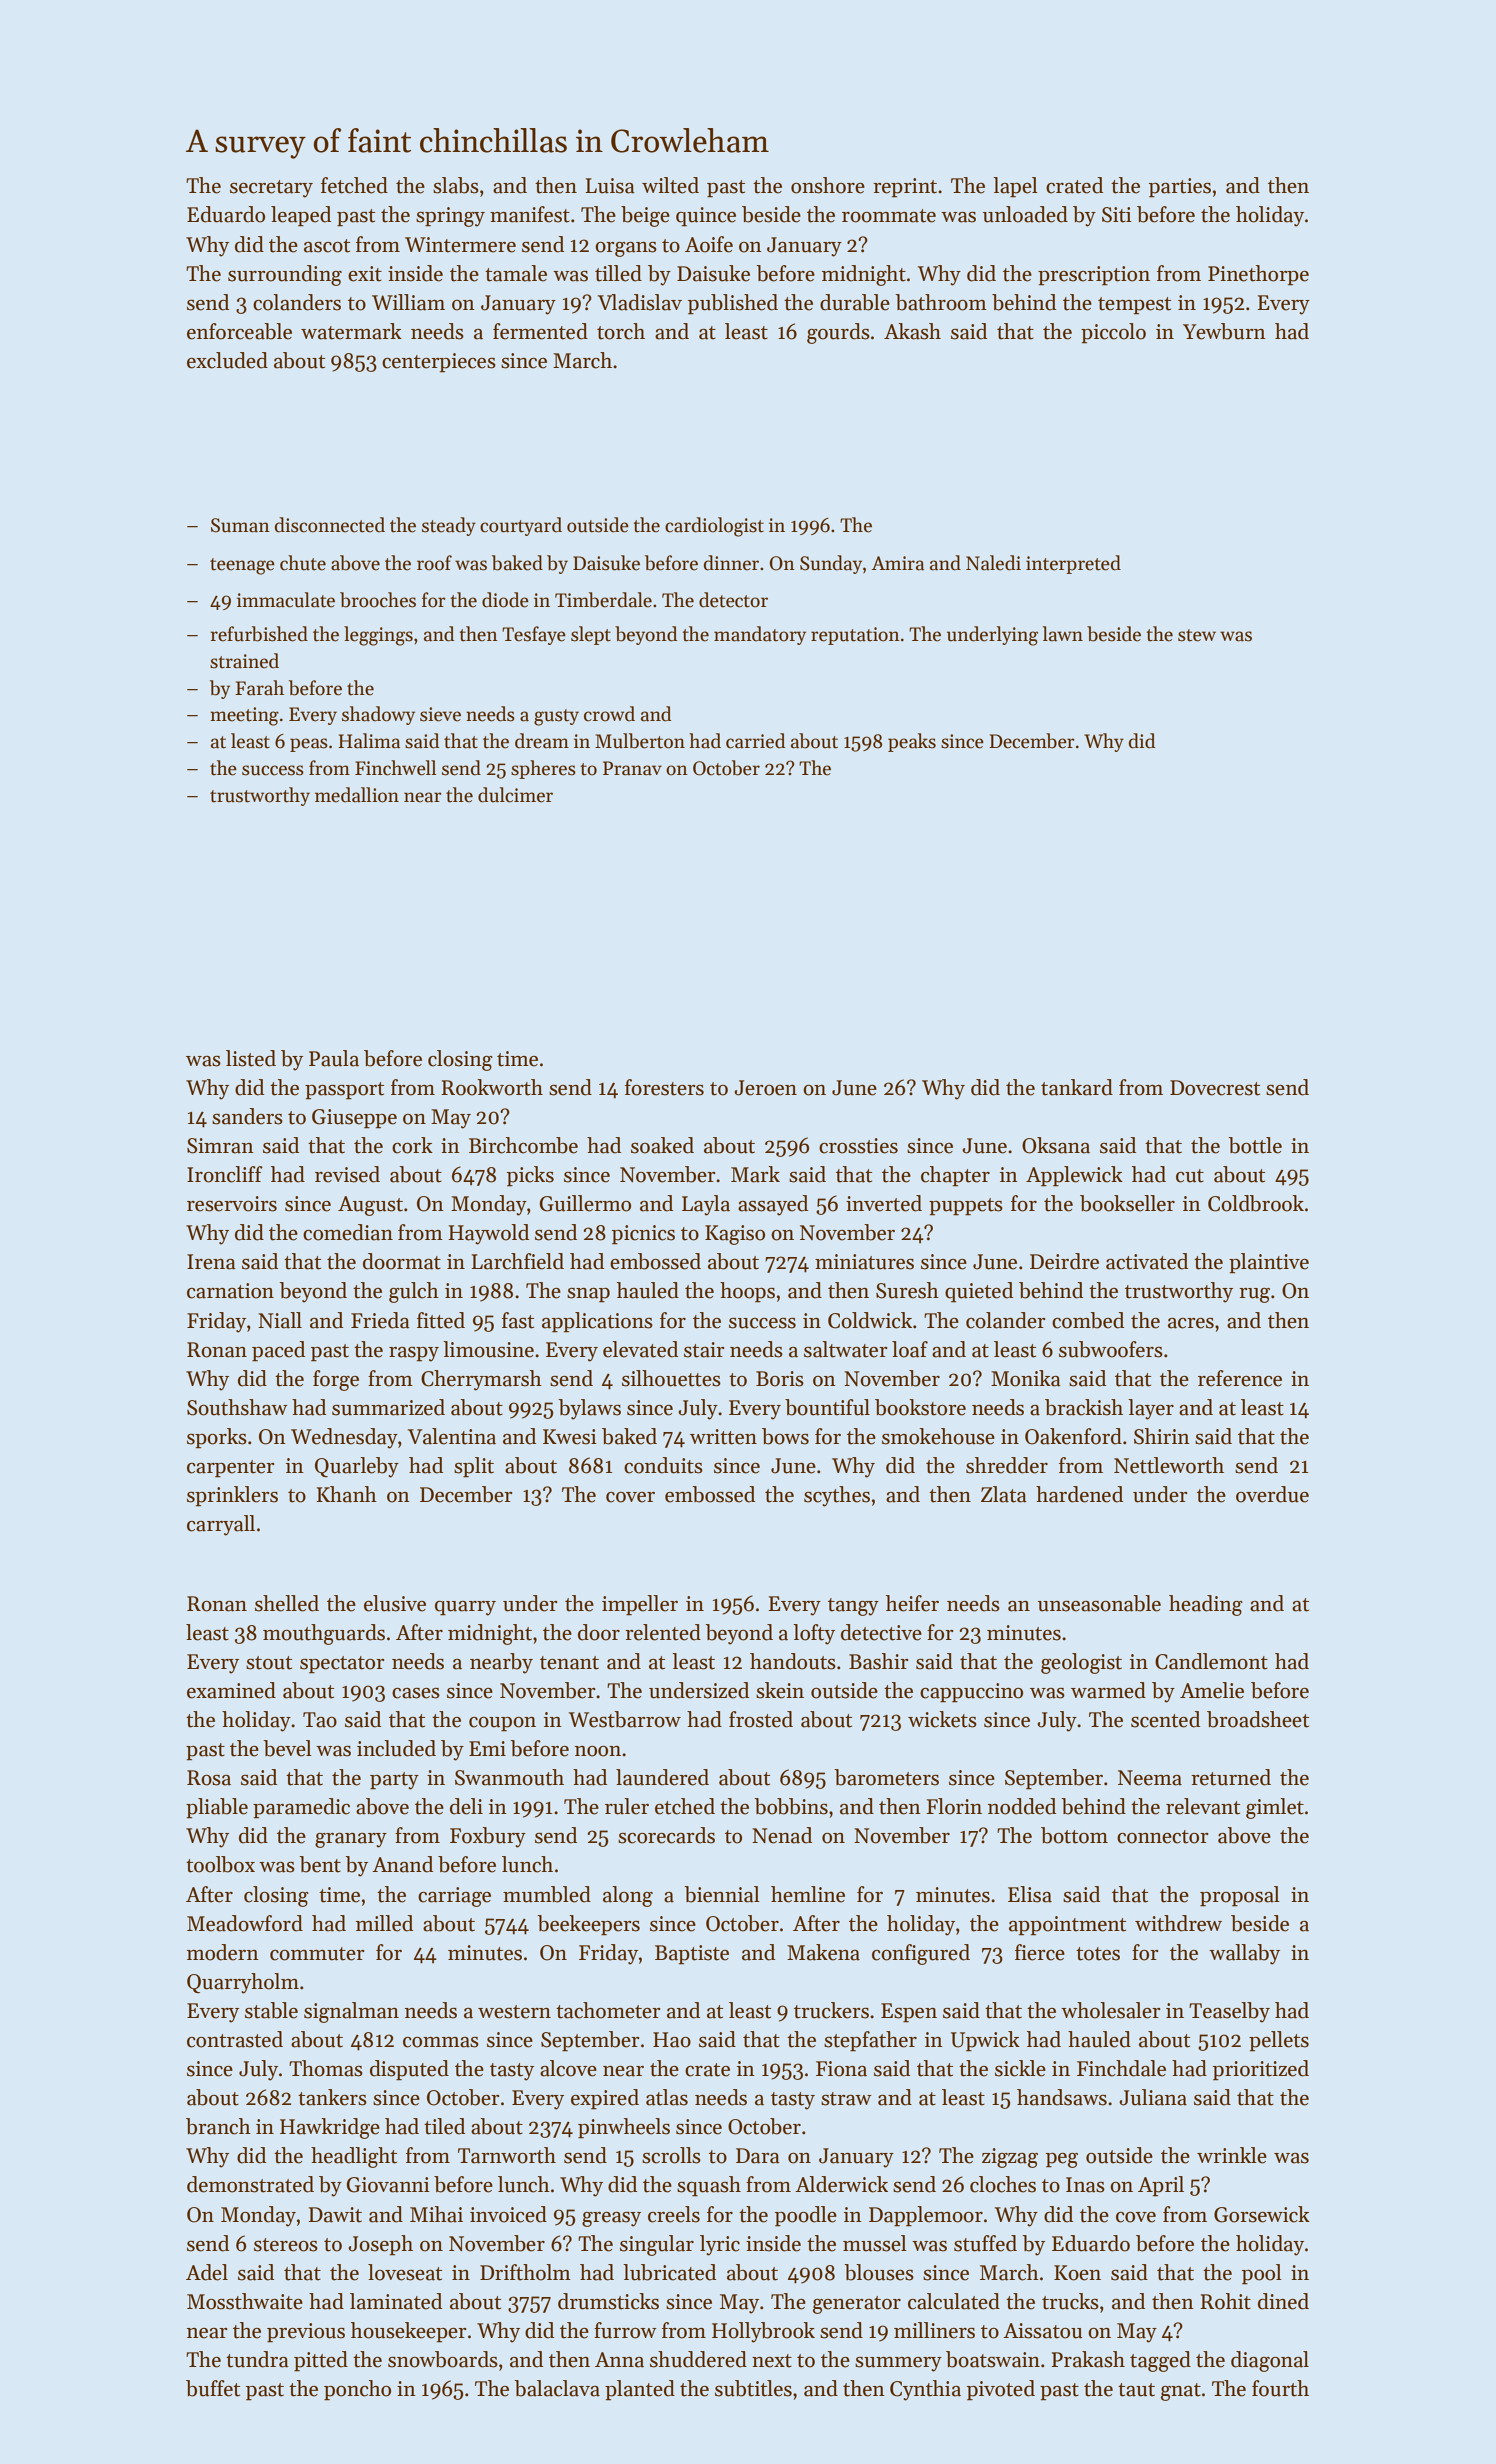 Image resolution: width=1496 pixels, height=2464 pixels. I want to click on carried, so click(755, 741).
